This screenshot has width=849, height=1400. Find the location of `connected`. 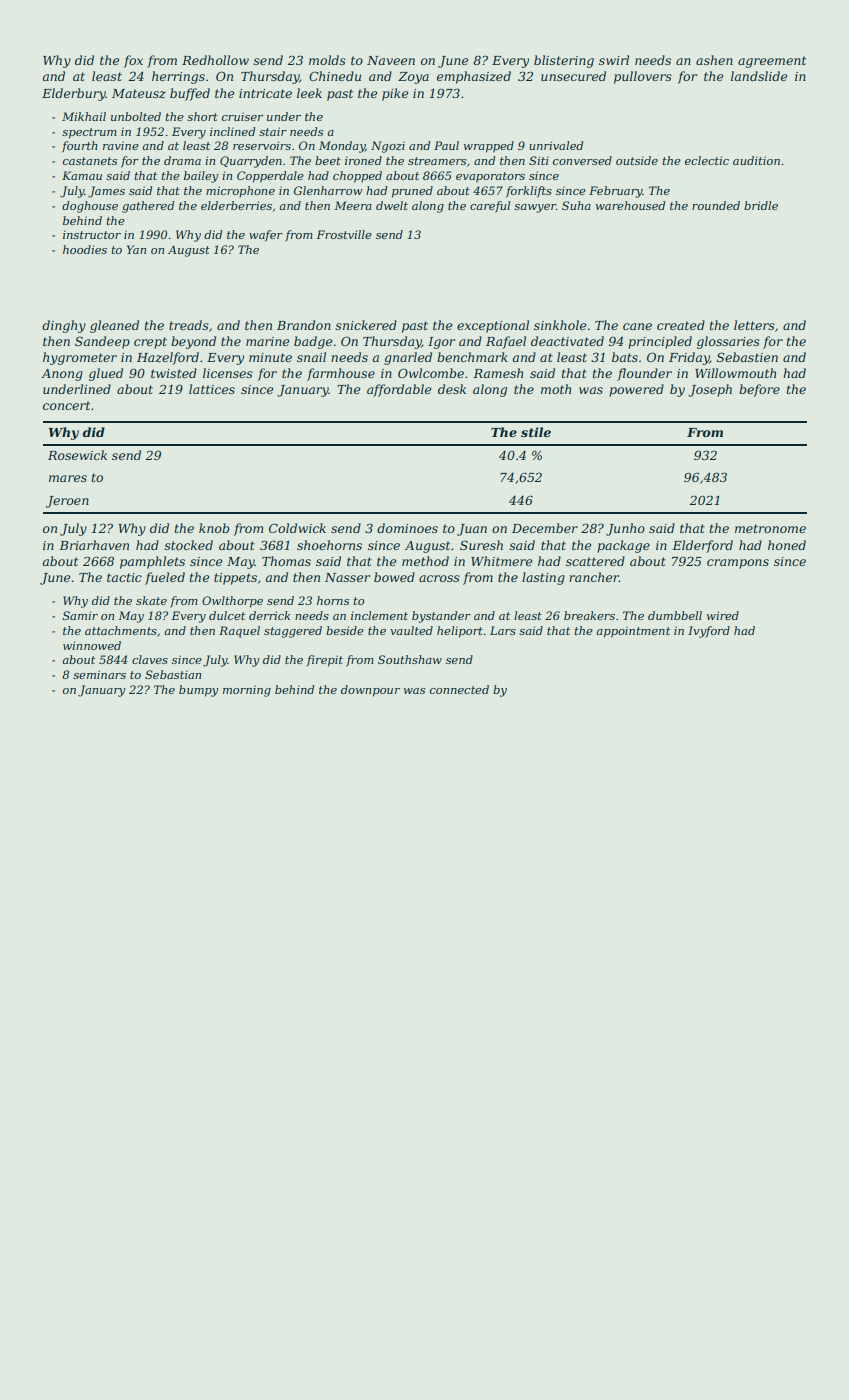

connected is located at coordinates (459, 689).
